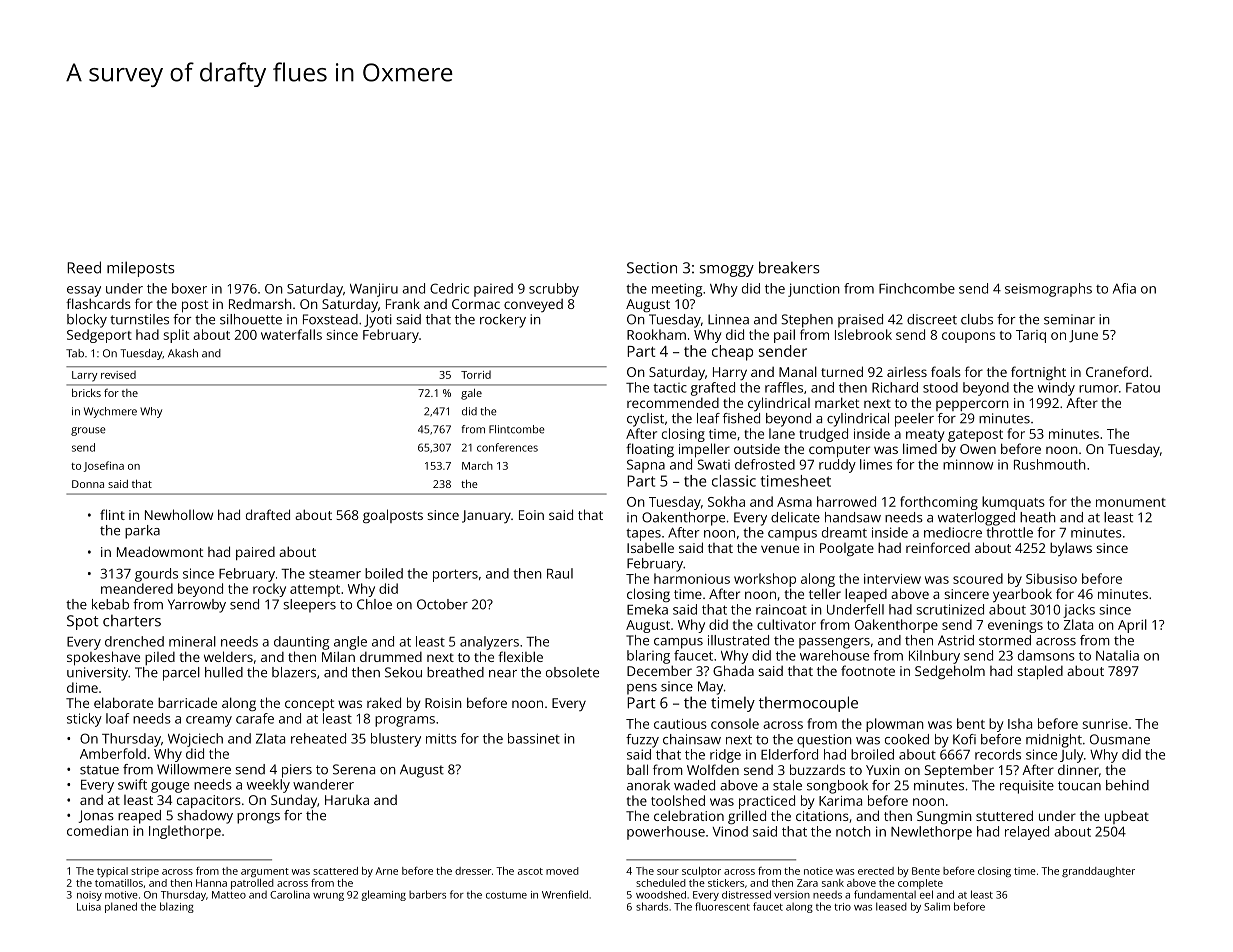 This screenshot has height=952, width=1233. What do you see at coordinates (534, 738) in the screenshot?
I see `bassinet` at bounding box center [534, 738].
